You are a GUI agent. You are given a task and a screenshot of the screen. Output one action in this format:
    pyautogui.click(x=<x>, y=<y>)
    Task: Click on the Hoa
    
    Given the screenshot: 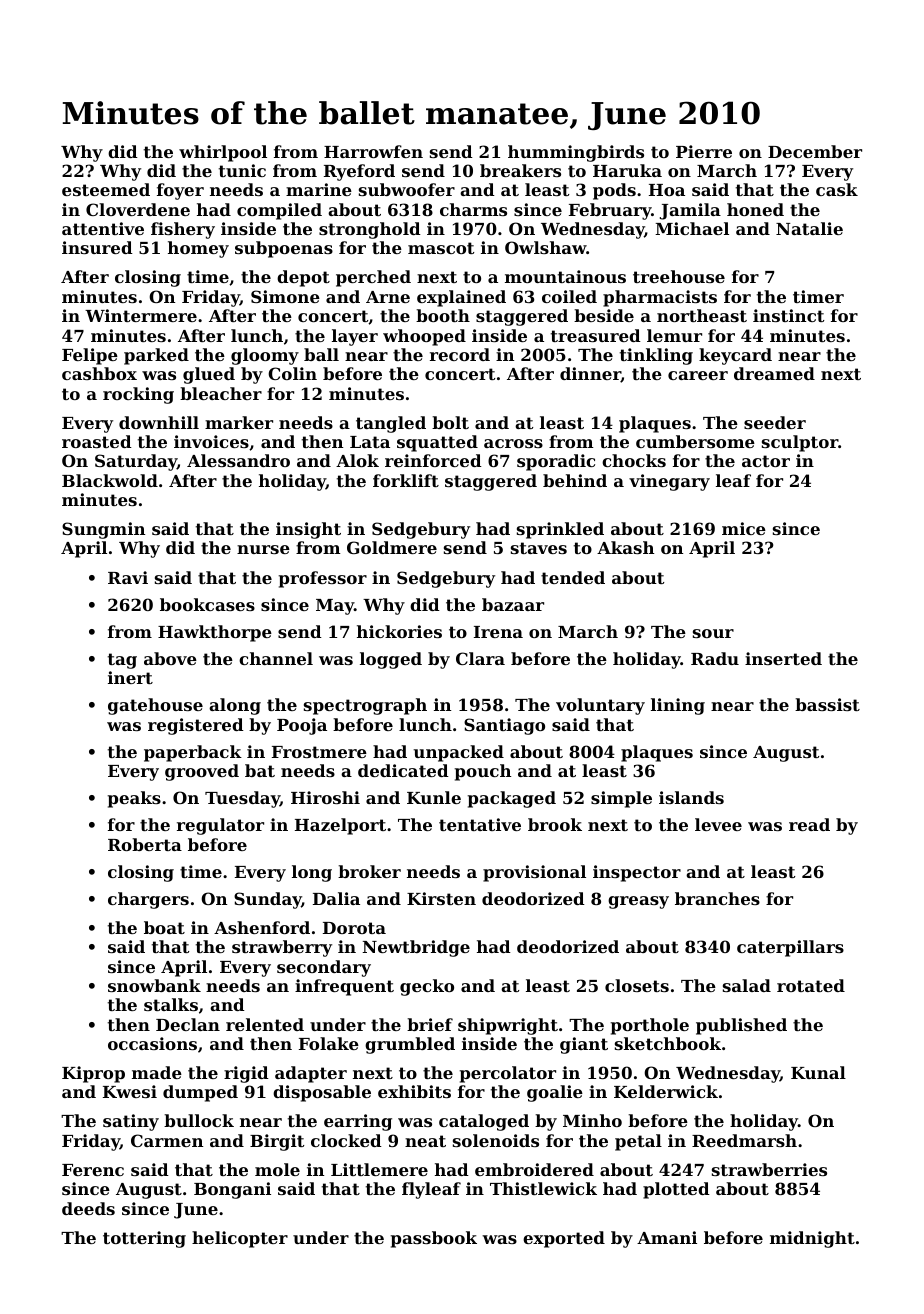 What is the action you would take?
    pyautogui.click(x=667, y=190)
